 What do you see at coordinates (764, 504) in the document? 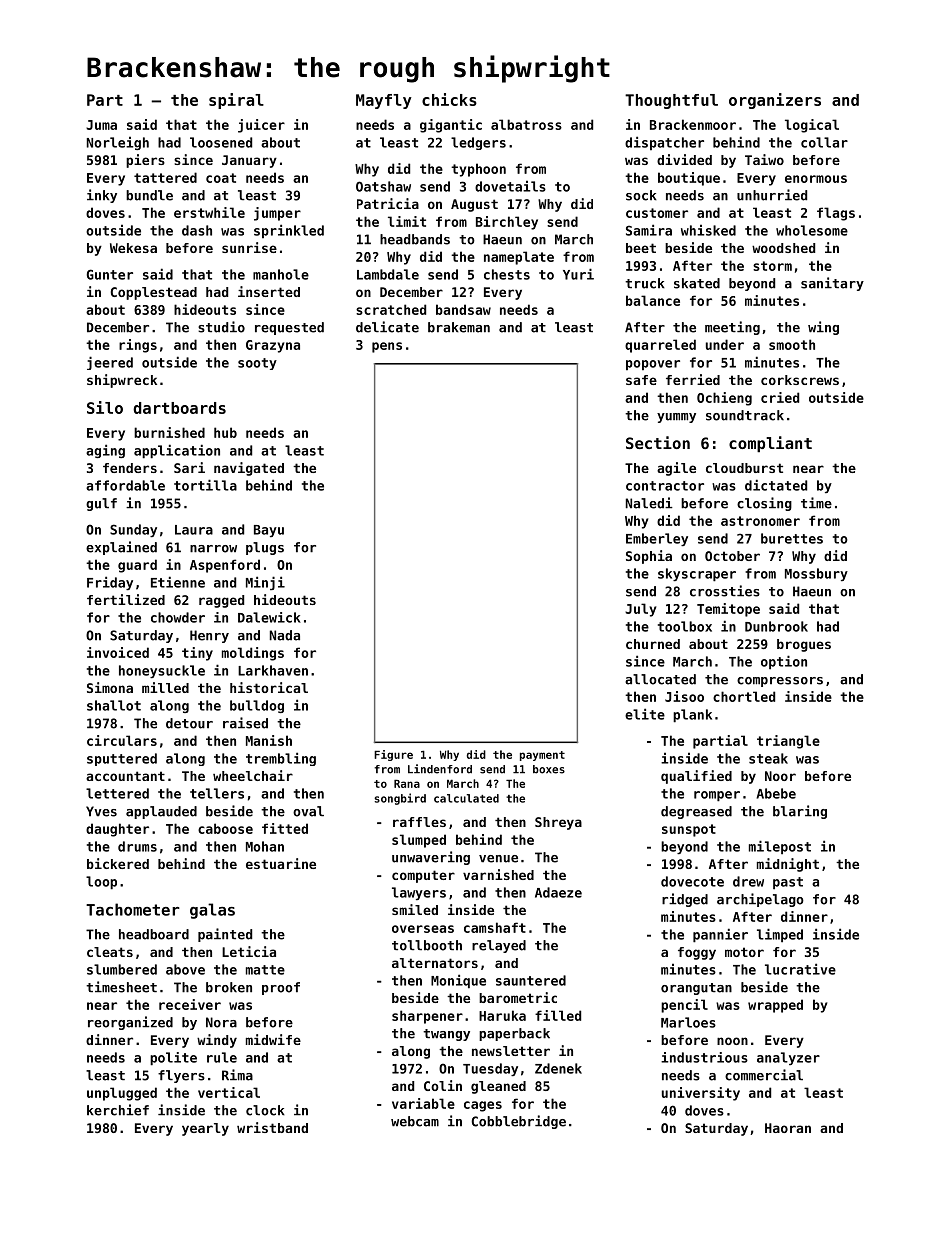
I see `closing` at bounding box center [764, 504].
